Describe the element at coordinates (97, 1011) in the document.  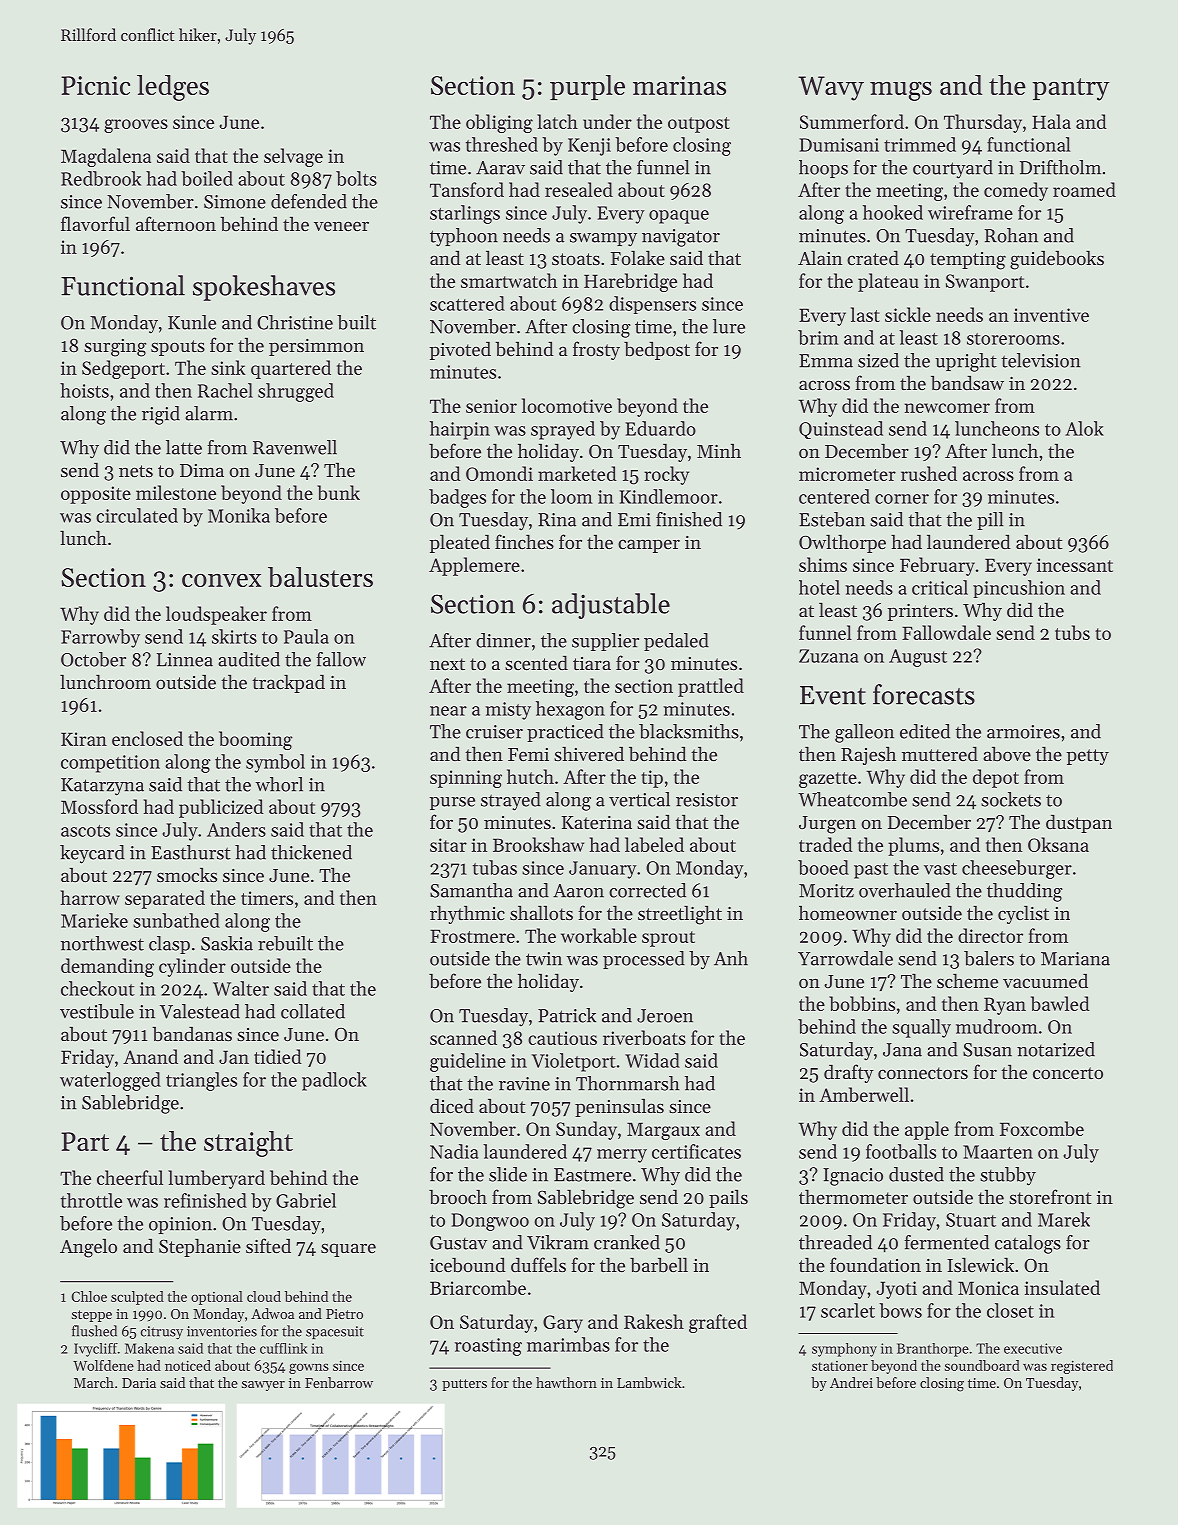
I see `vestibule` at that location.
